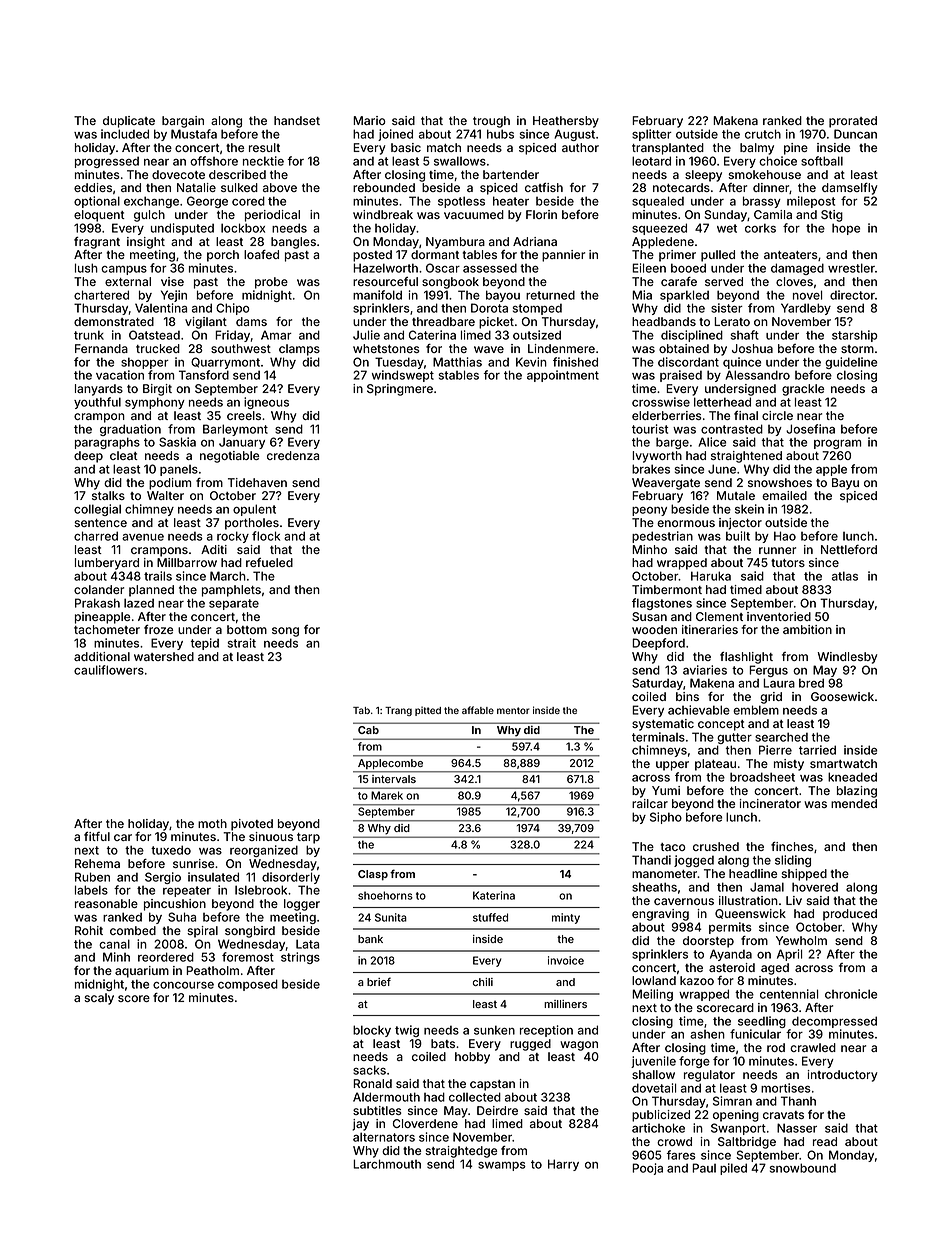 Image resolution: width=952 pixels, height=1233 pixels. Describe the element at coordinates (686, 523) in the image. I see `enormous` at that location.
